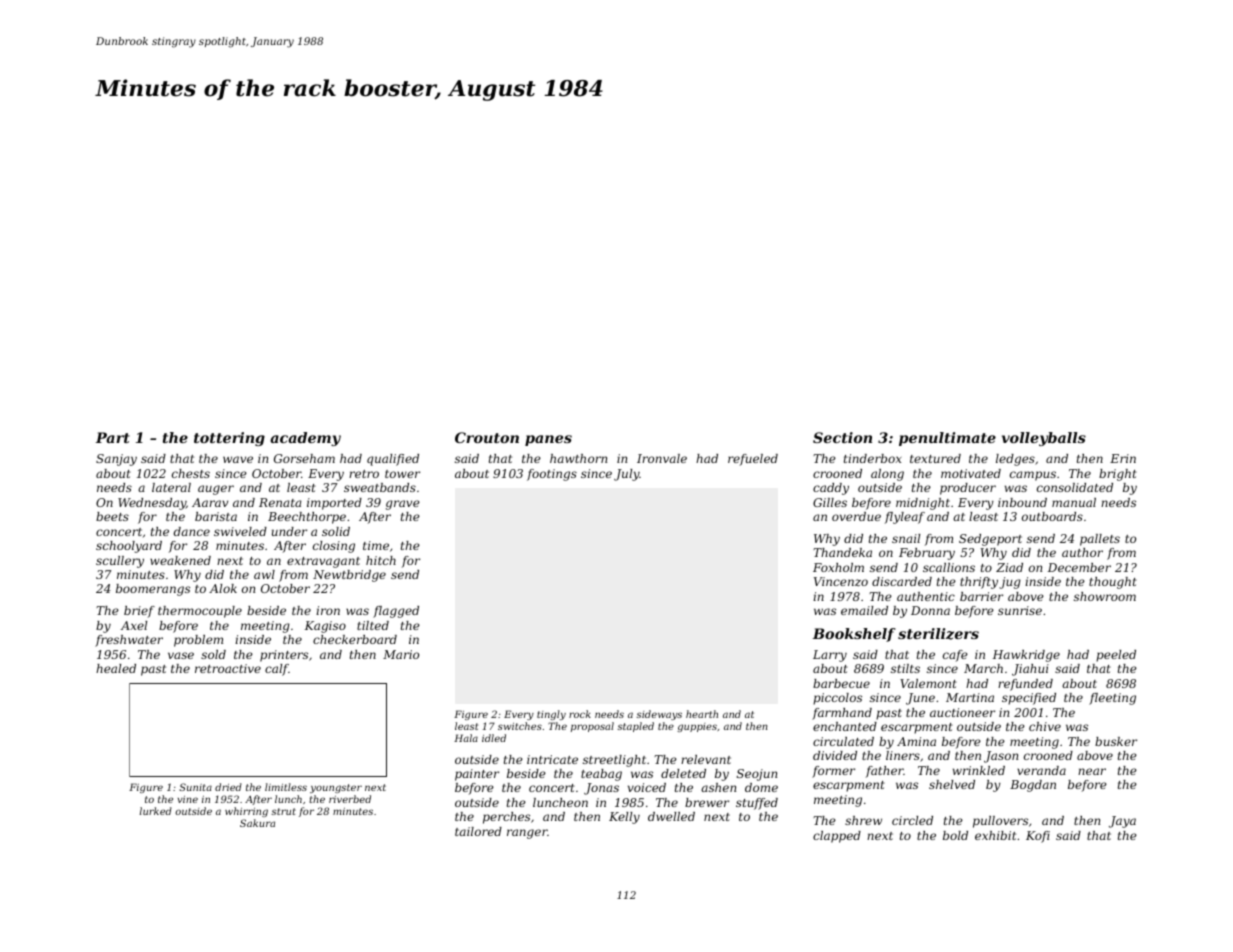 This document has width=1233, height=952. Describe the element at coordinates (548, 440) in the document. I see `panes` at that location.
